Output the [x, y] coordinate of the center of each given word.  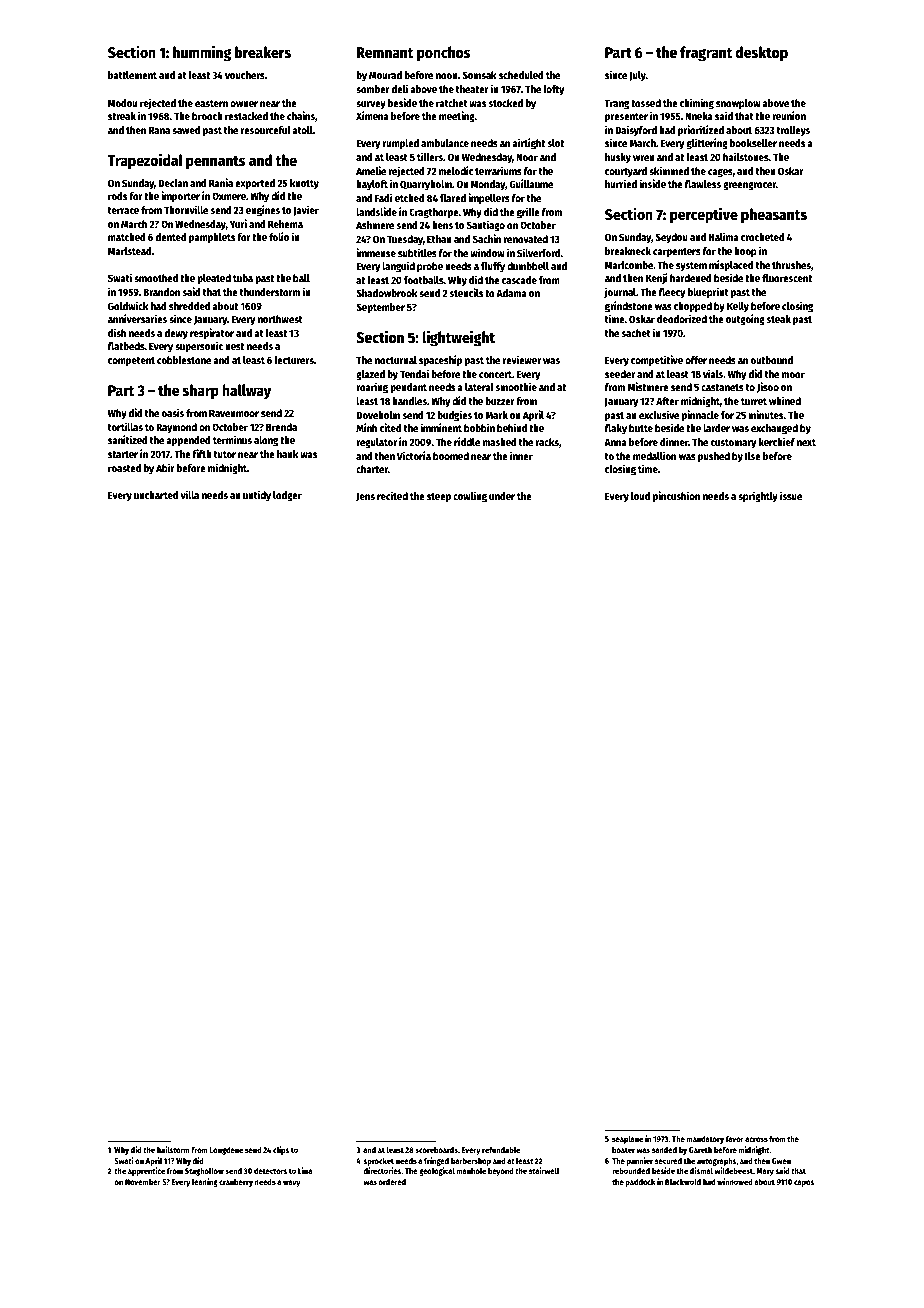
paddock [640, 1183]
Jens [365, 497]
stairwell [544, 1170]
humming [202, 53]
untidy [257, 495]
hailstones [746, 156]
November [143, 1182]
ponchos [444, 54]
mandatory [705, 1140]
